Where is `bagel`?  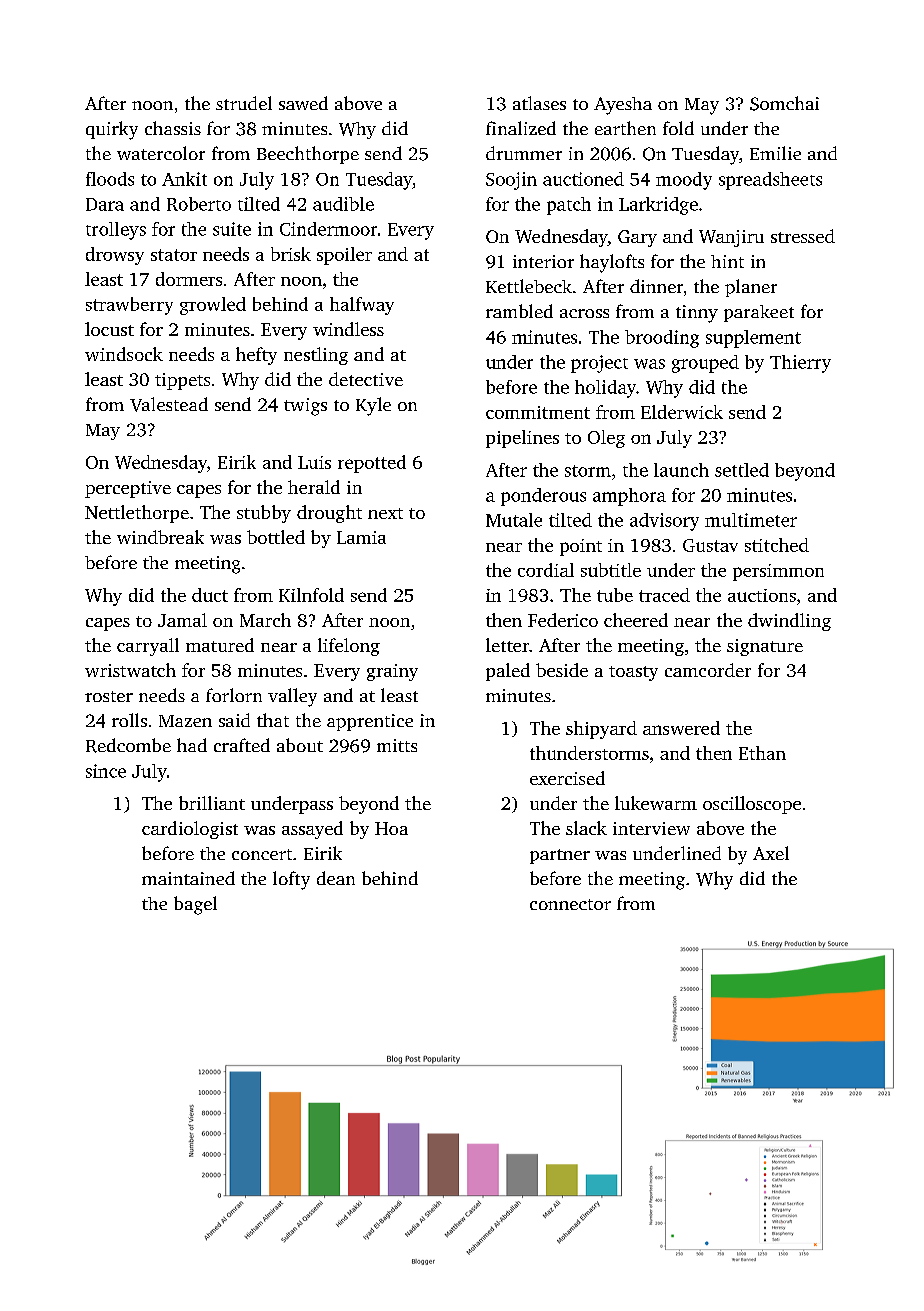
bagel is located at coordinates (195, 905).
